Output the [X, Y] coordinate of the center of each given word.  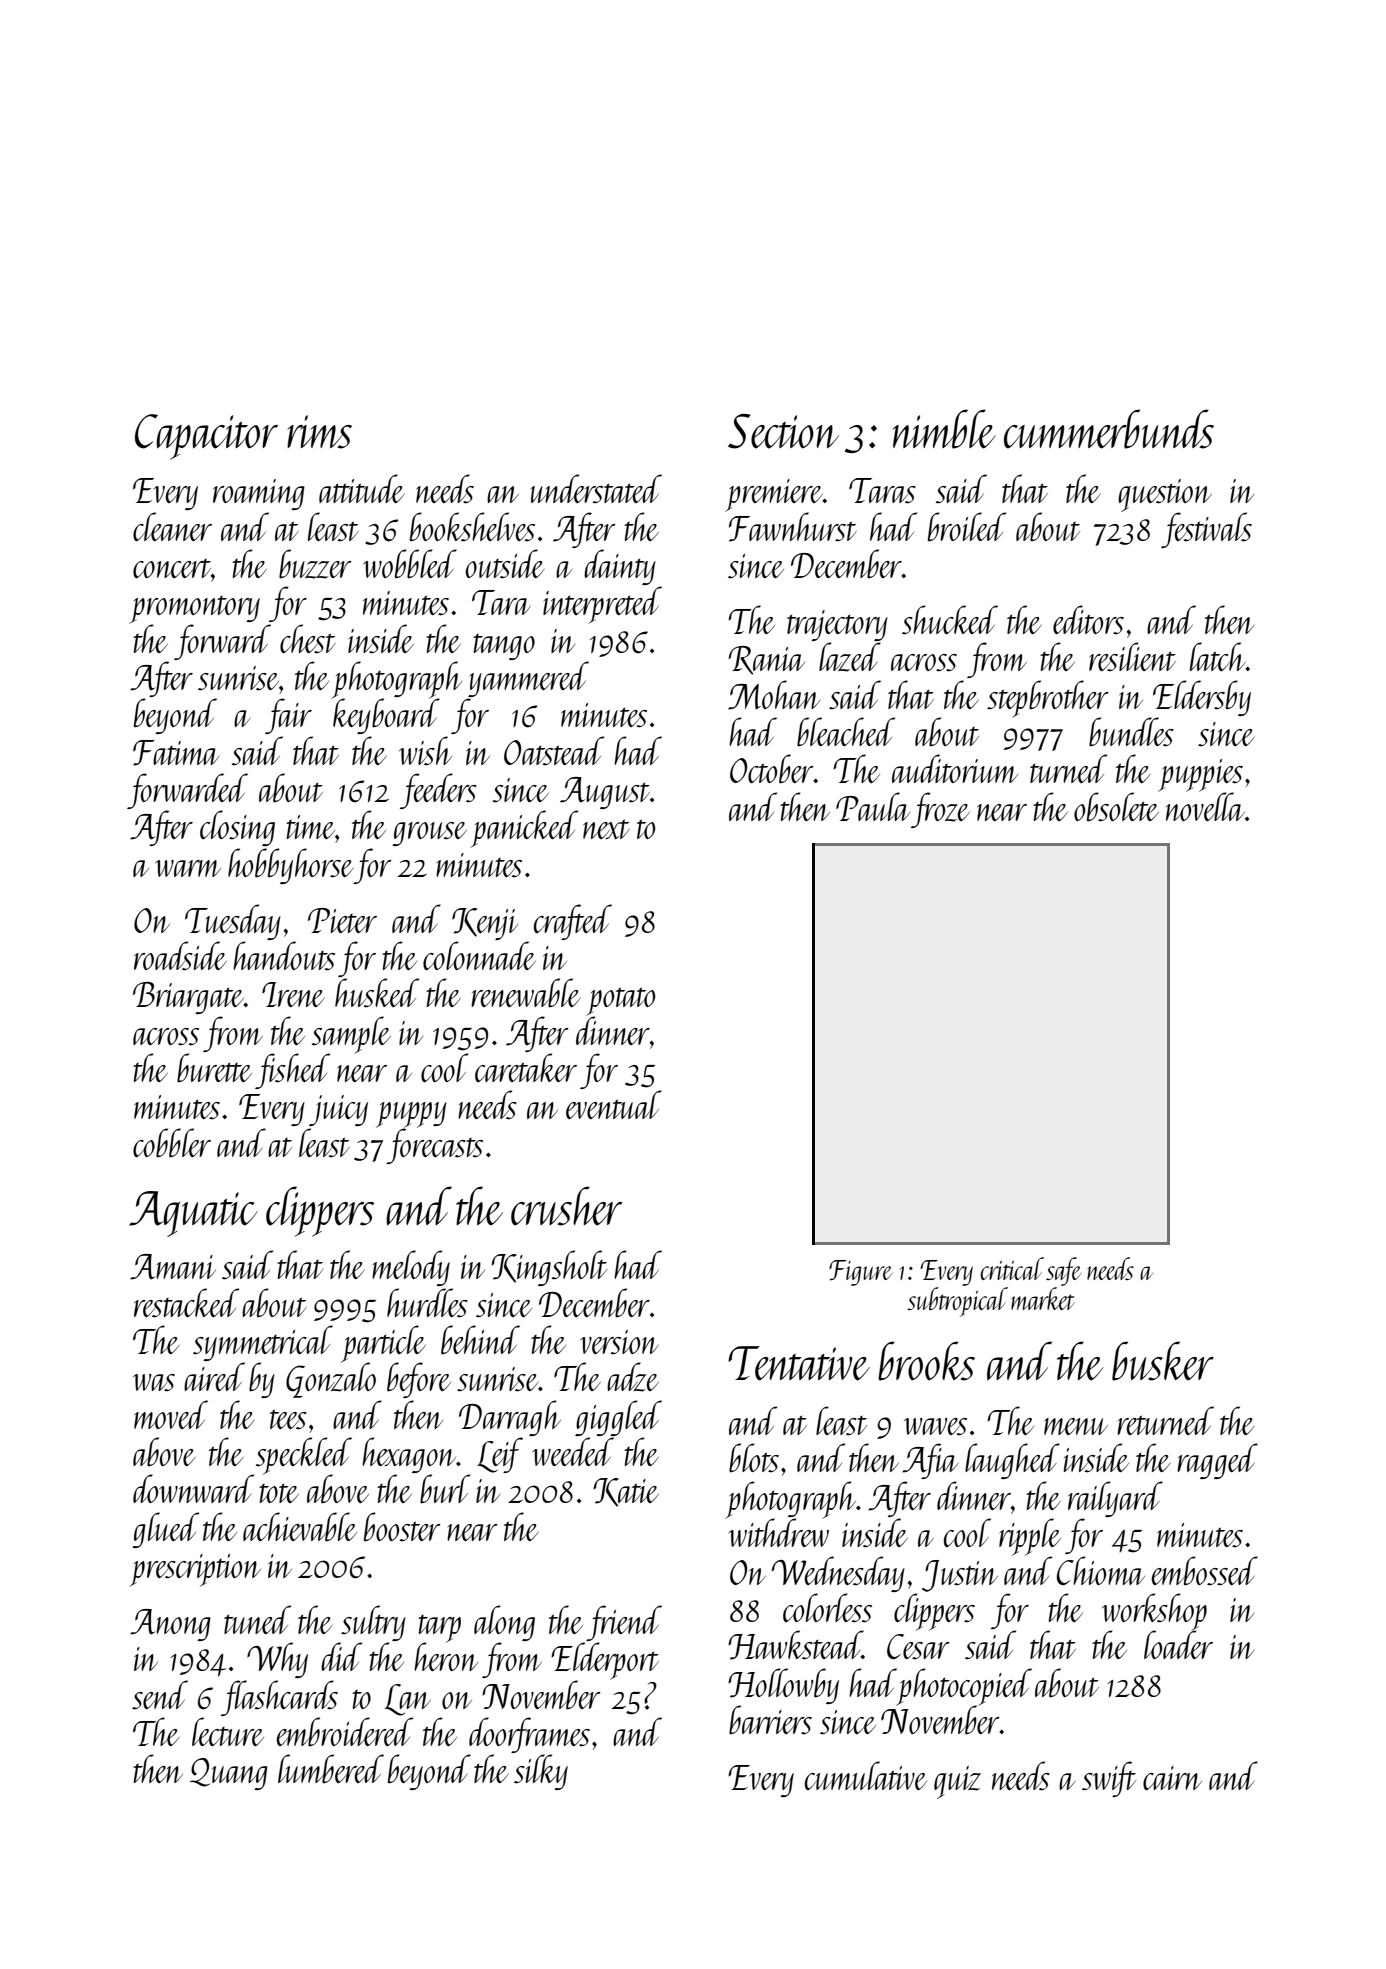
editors [1088, 620]
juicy [338, 1110]
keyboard [386, 716]
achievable [300, 1527]
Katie [626, 1492]
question [1165, 495]
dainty [620, 567]
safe [1064, 1271]
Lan [407, 1700]
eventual [614, 1104]
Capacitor [206, 437]
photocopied [964, 1686]
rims [319, 432]
